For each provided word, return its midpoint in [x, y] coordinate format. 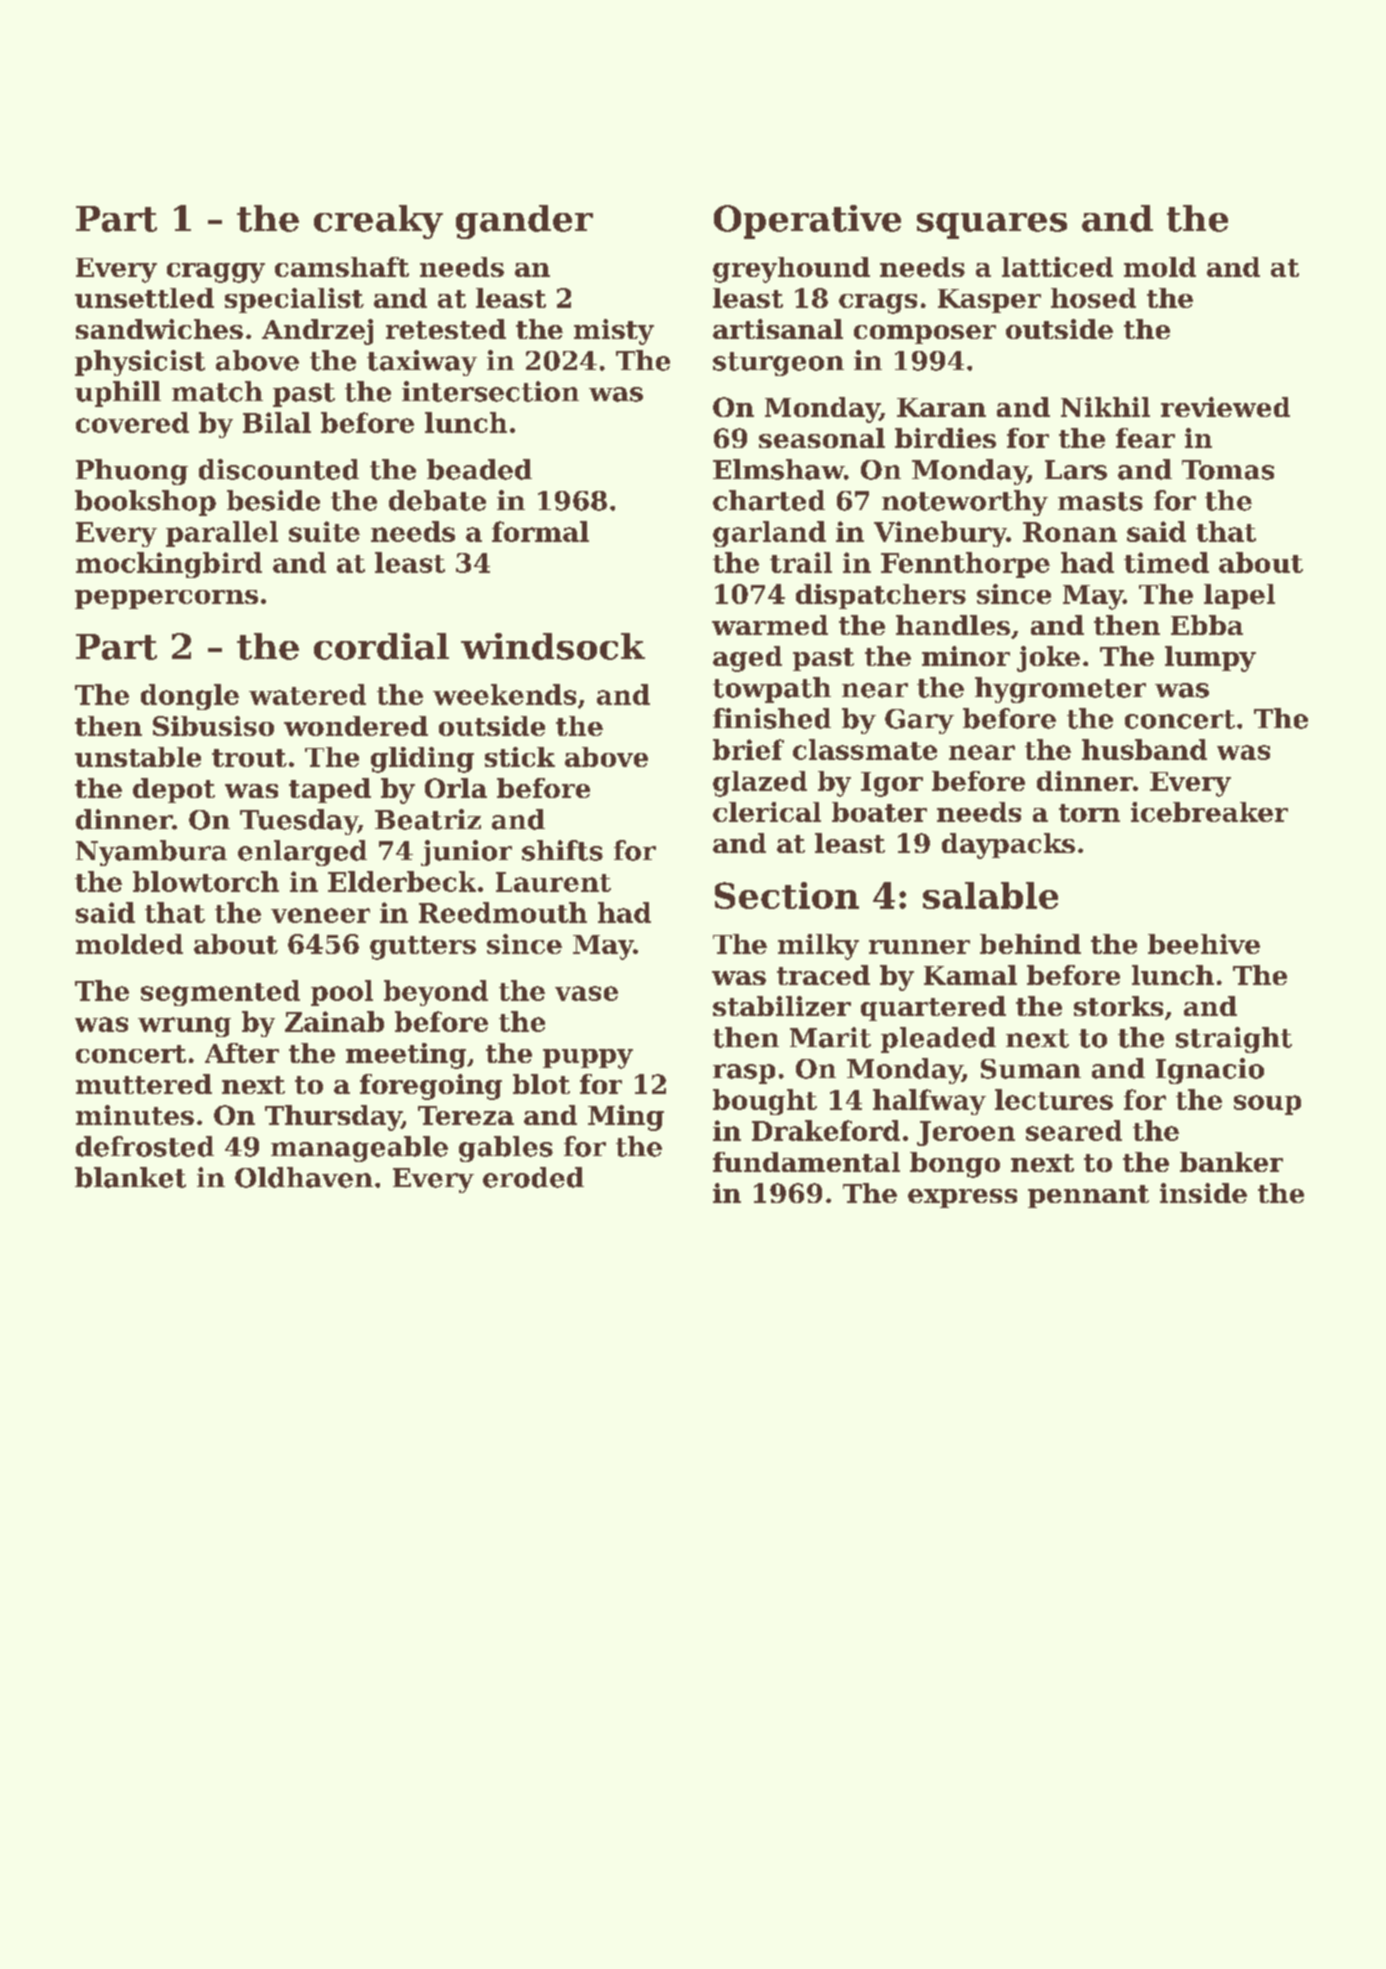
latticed [1057, 267]
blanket [130, 1177]
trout [249, 758]
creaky [378, 222]
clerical [767, 812]
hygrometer [1060, 690]
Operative [807, 222]
